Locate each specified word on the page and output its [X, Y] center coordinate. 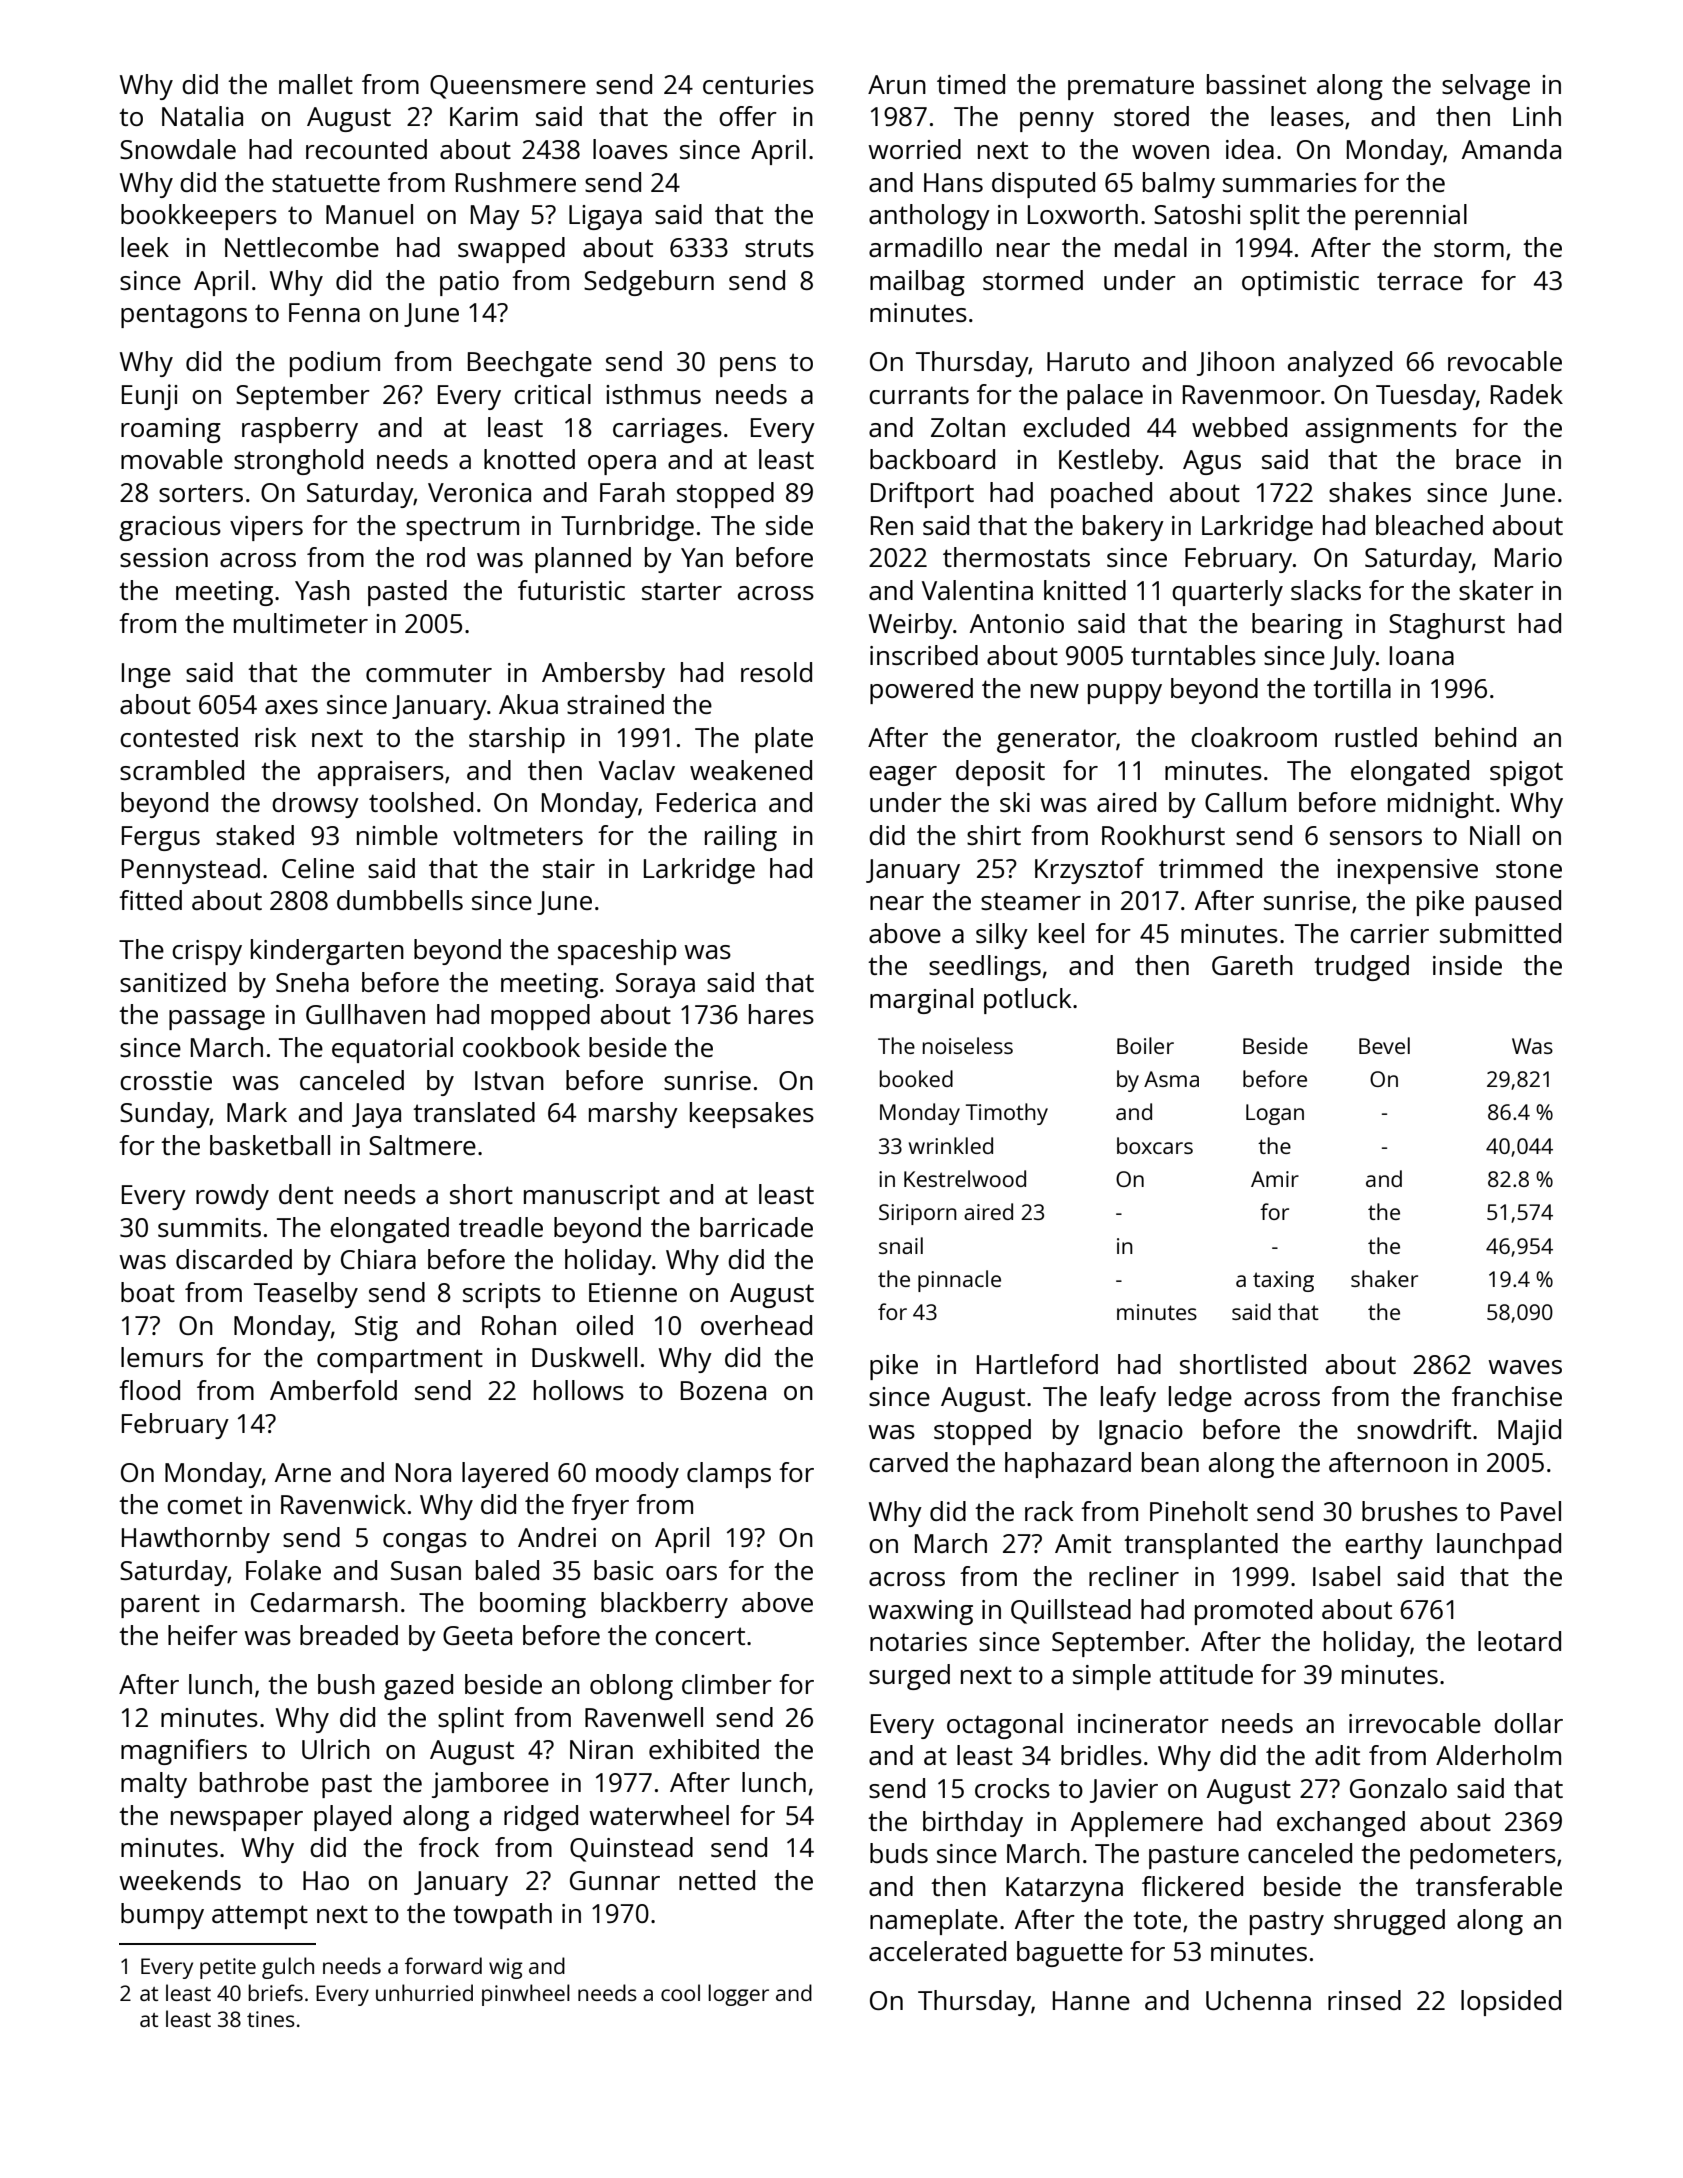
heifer [203, 1635]
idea [1250, 149]
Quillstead [1071, 1611]
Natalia [202, 116]
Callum [1245, 802]
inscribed [924, 655]
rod [446, 557]
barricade [756, 1227]
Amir [1275, 1179]
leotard [1519, 1641]
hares [781, 1014]
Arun [897, 84]
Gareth [1252, 965]
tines [271, 2019]
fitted [150, 900]
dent [306, 1194]
